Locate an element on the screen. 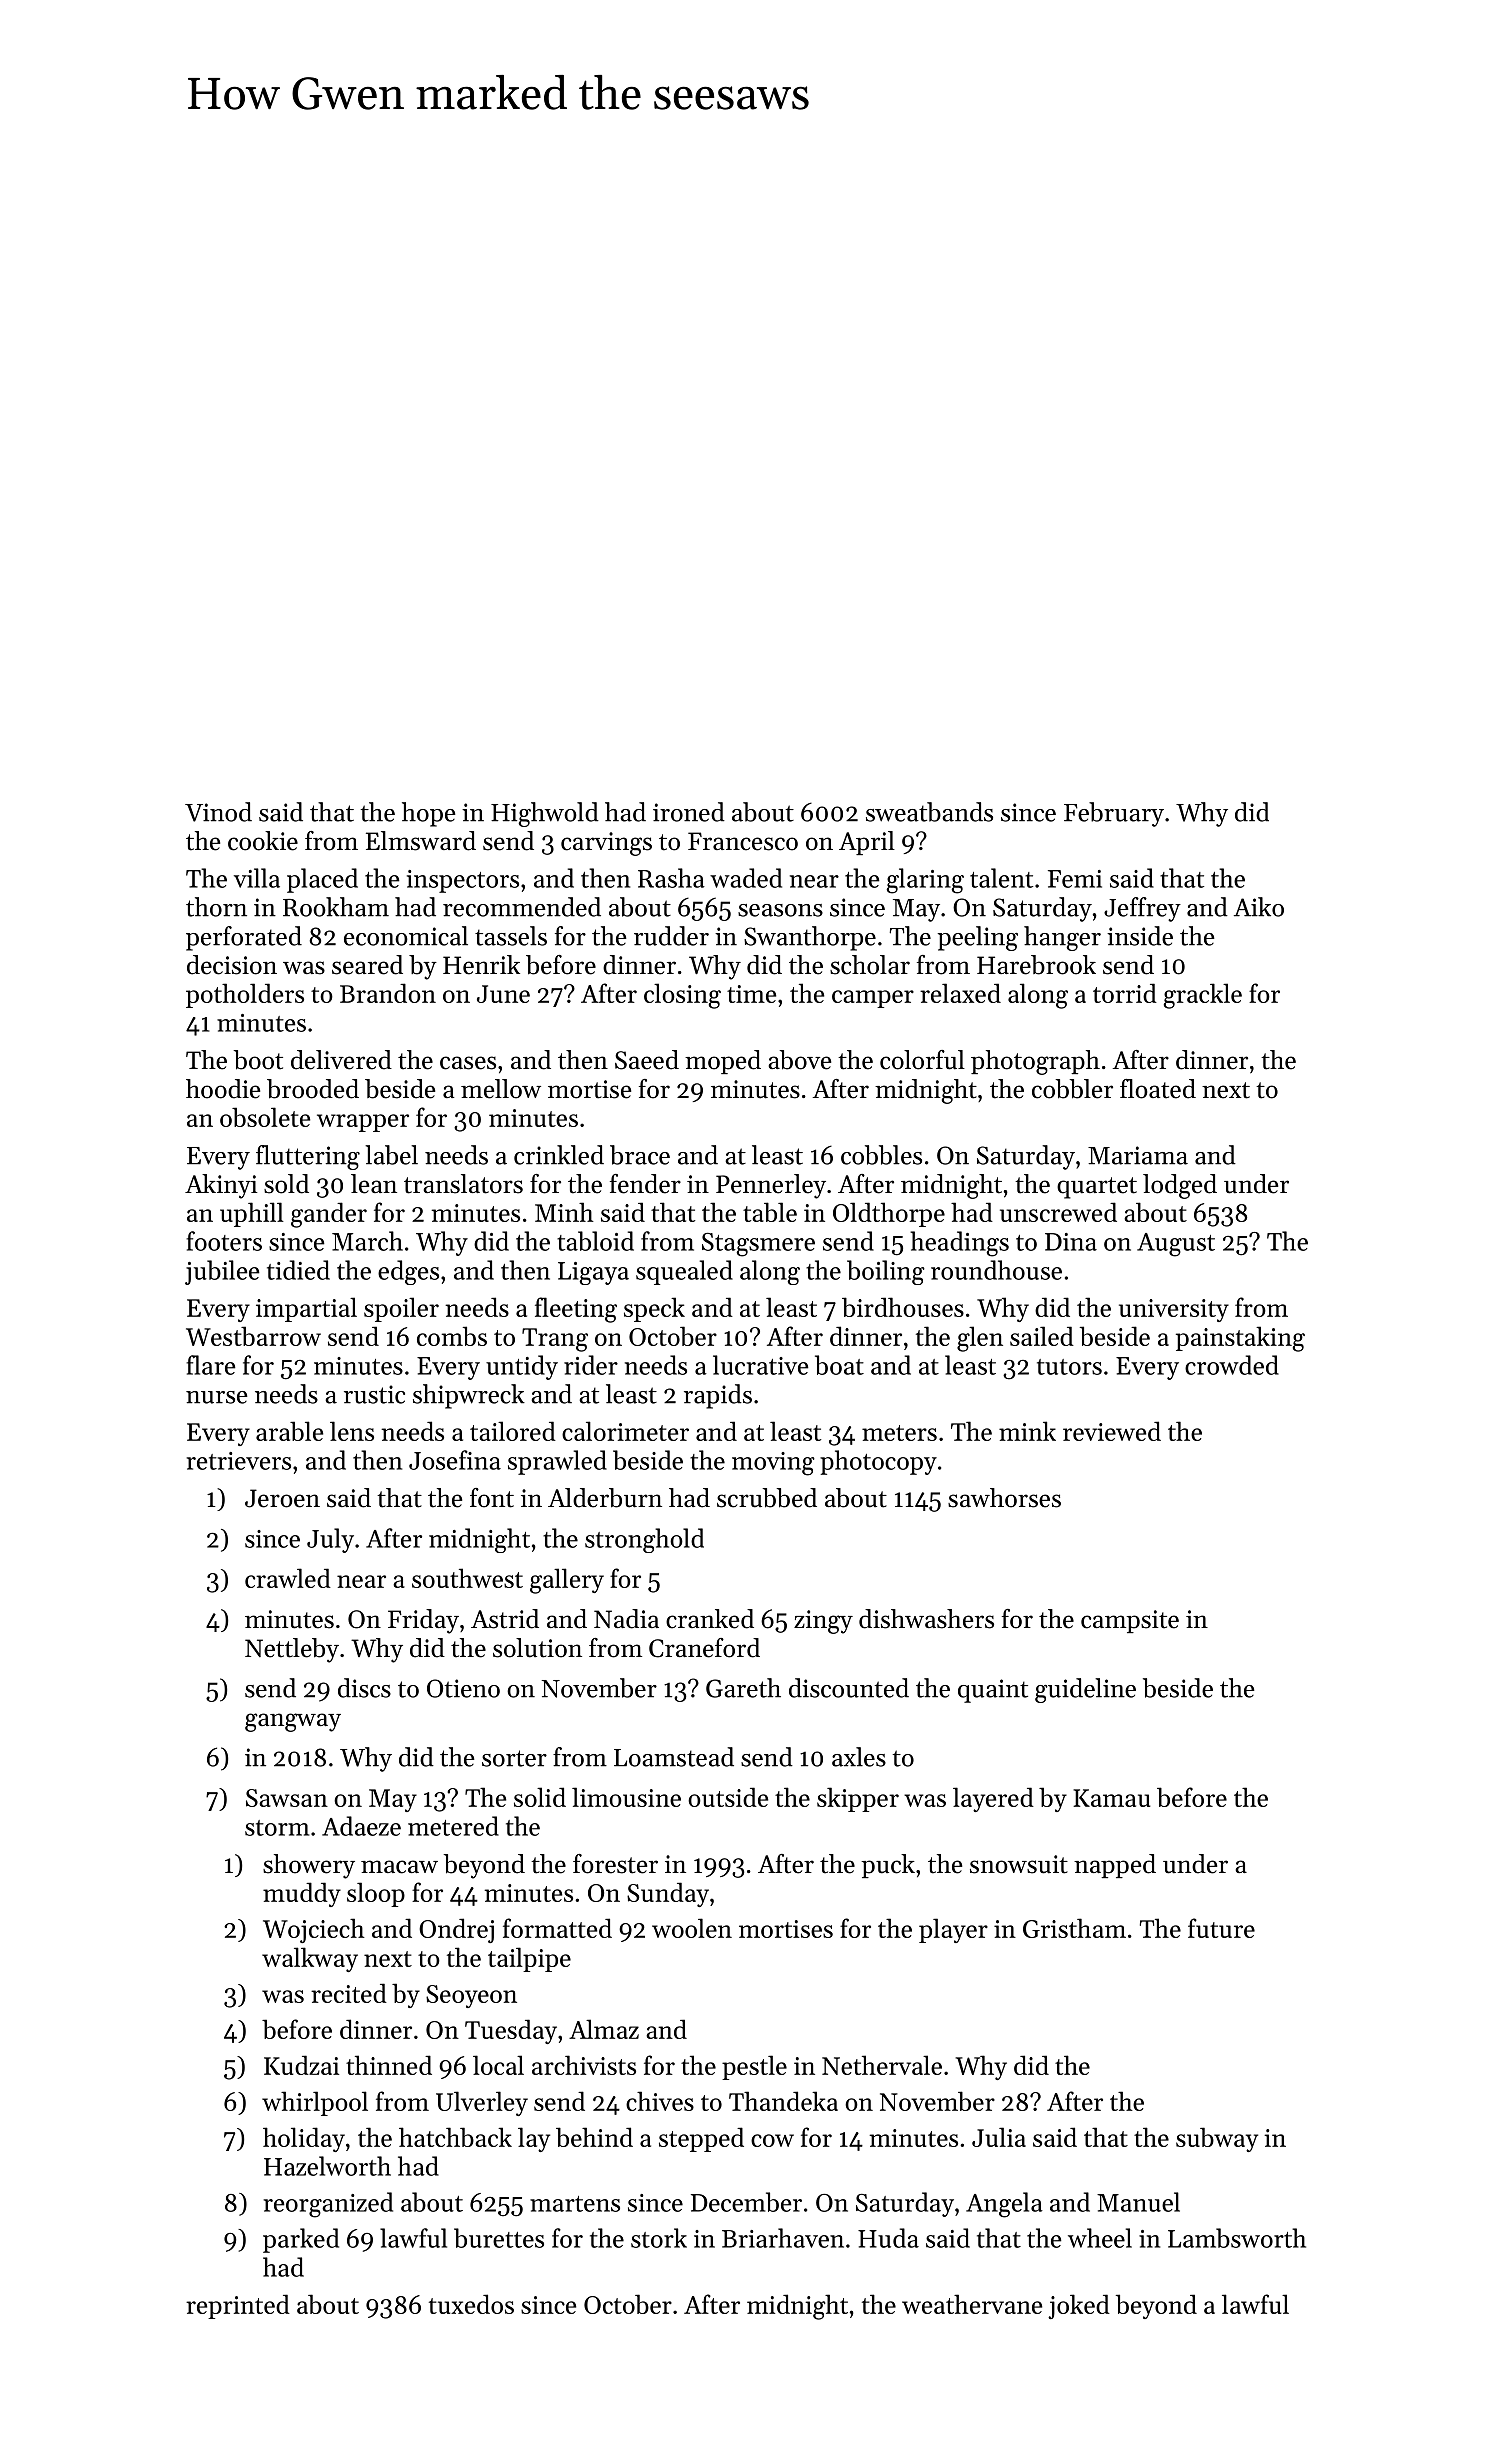 This screenshot has height=2464, width=1496. Elmsward is located at coordinates (421, 841).
